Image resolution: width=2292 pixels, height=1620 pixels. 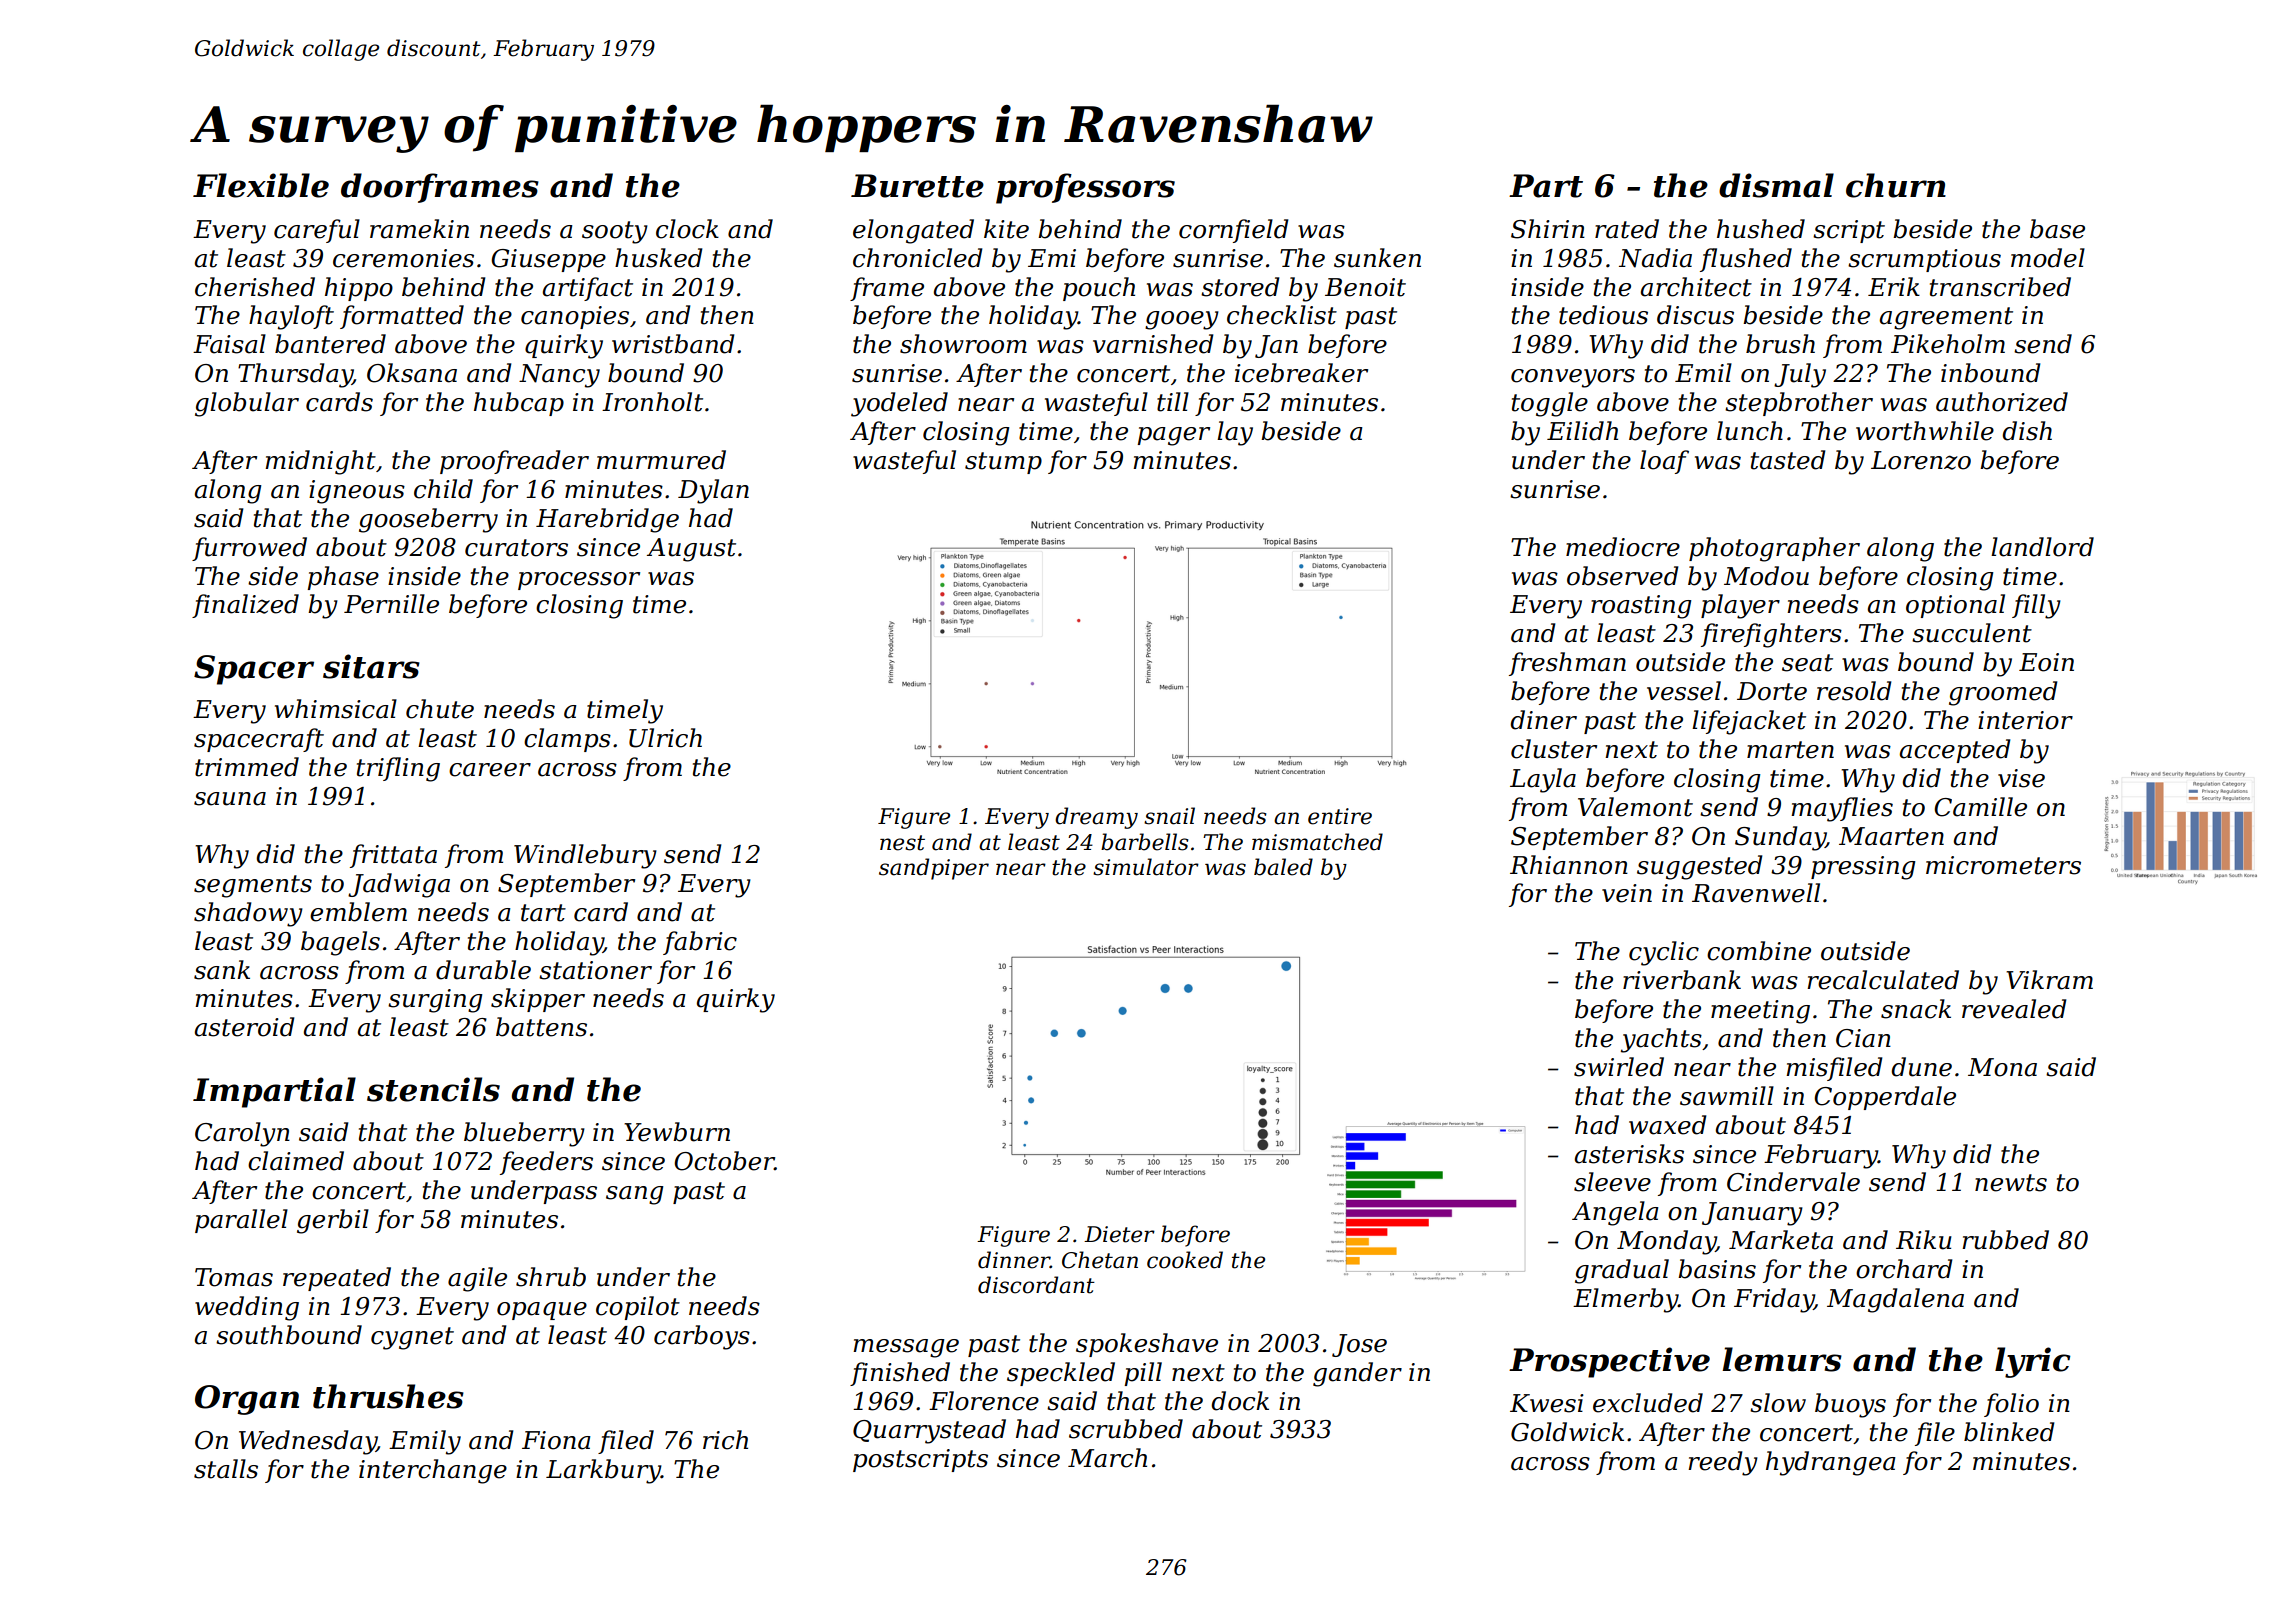 I want to click on professors, so click(x=1085, y=188).
